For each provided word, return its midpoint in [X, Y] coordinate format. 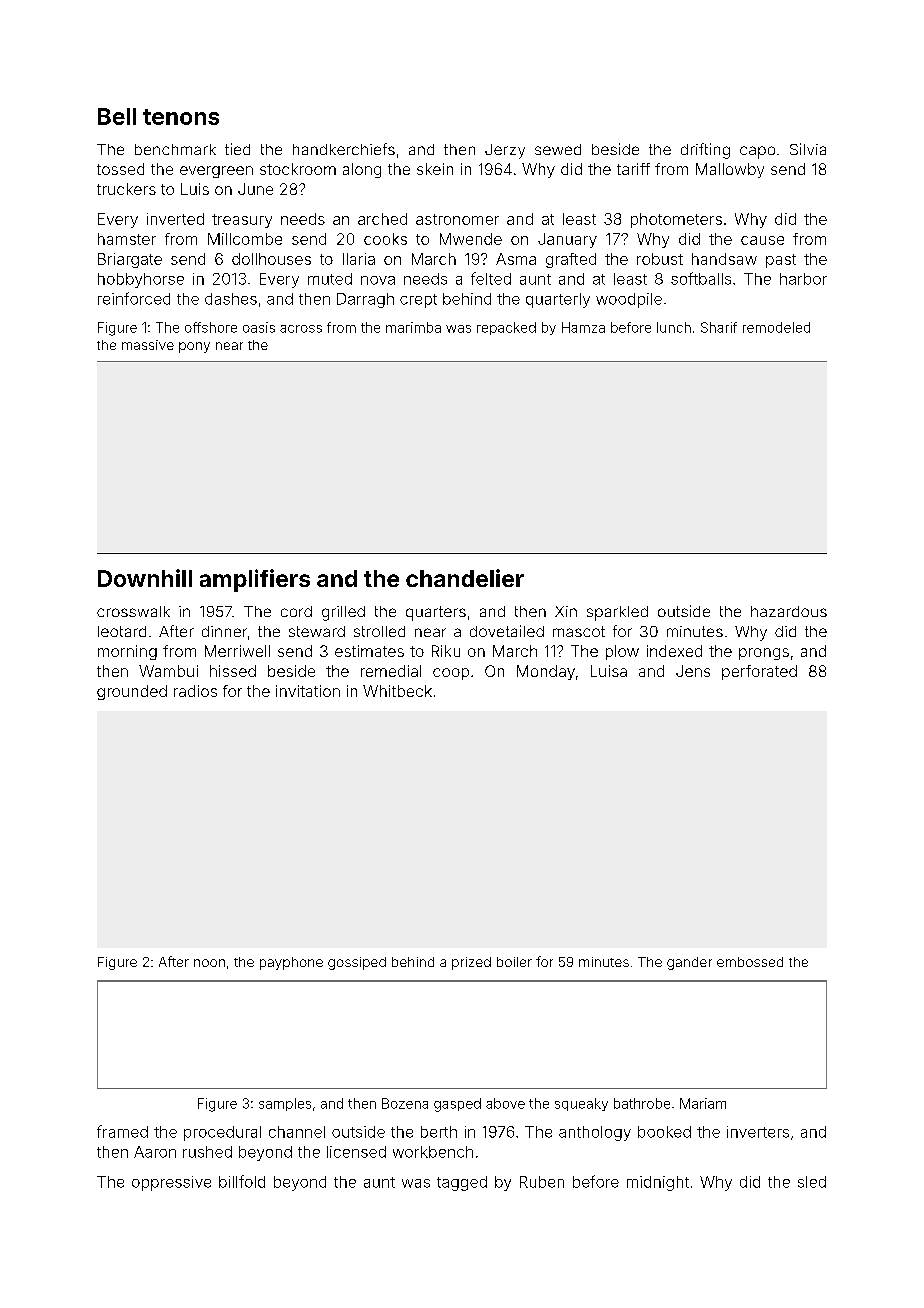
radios [195, 691]
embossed [750, 962]
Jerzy [505, 151]
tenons [181, 117]
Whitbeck [397, 691]
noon [209, 963]
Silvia [808, 149]
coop [451, 674]
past [781, 261]
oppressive [171, 1183]
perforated [759, 672]
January [567, 240]
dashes [231, 299]
